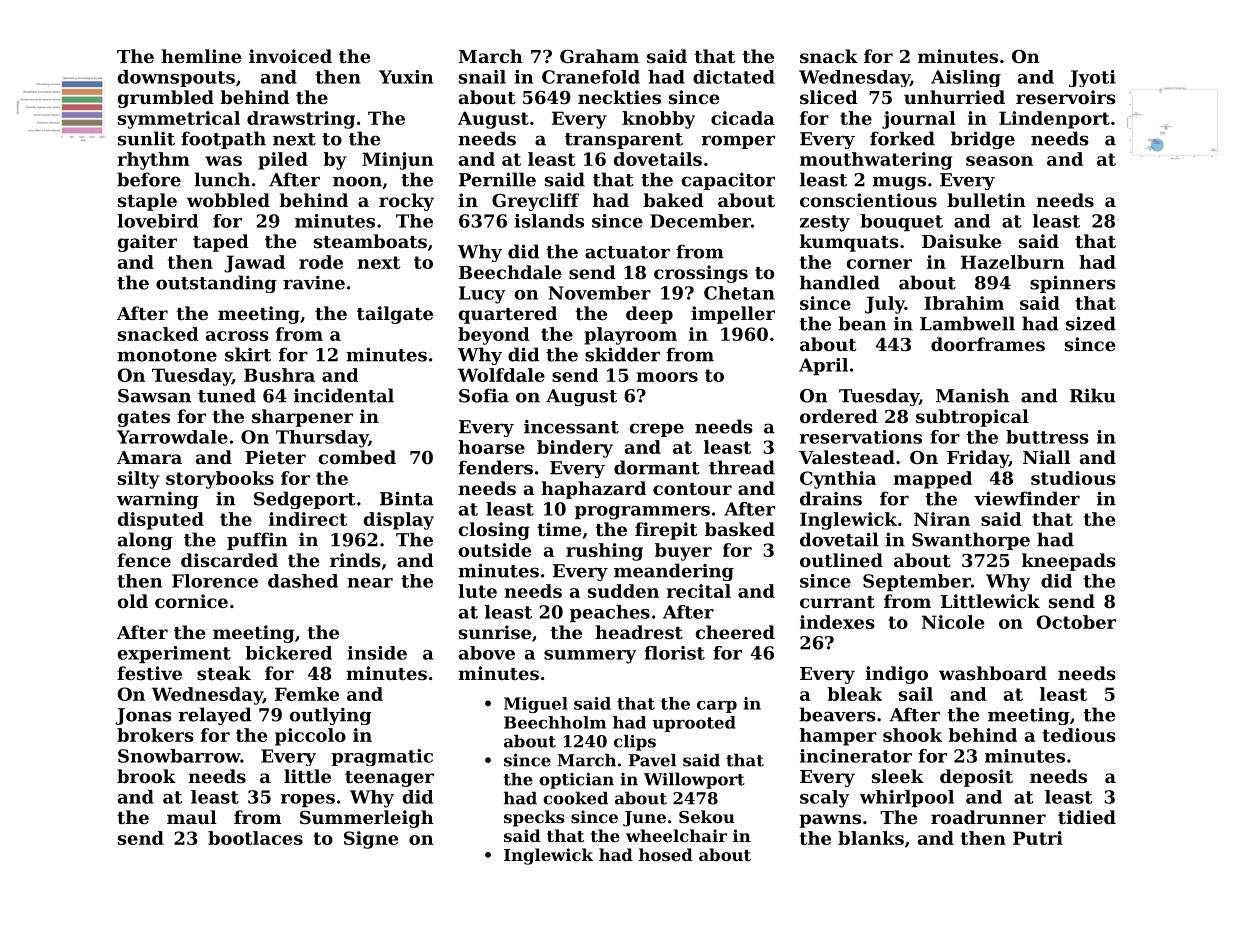  I want to click on Hazelburn, so click(1013, 262).
